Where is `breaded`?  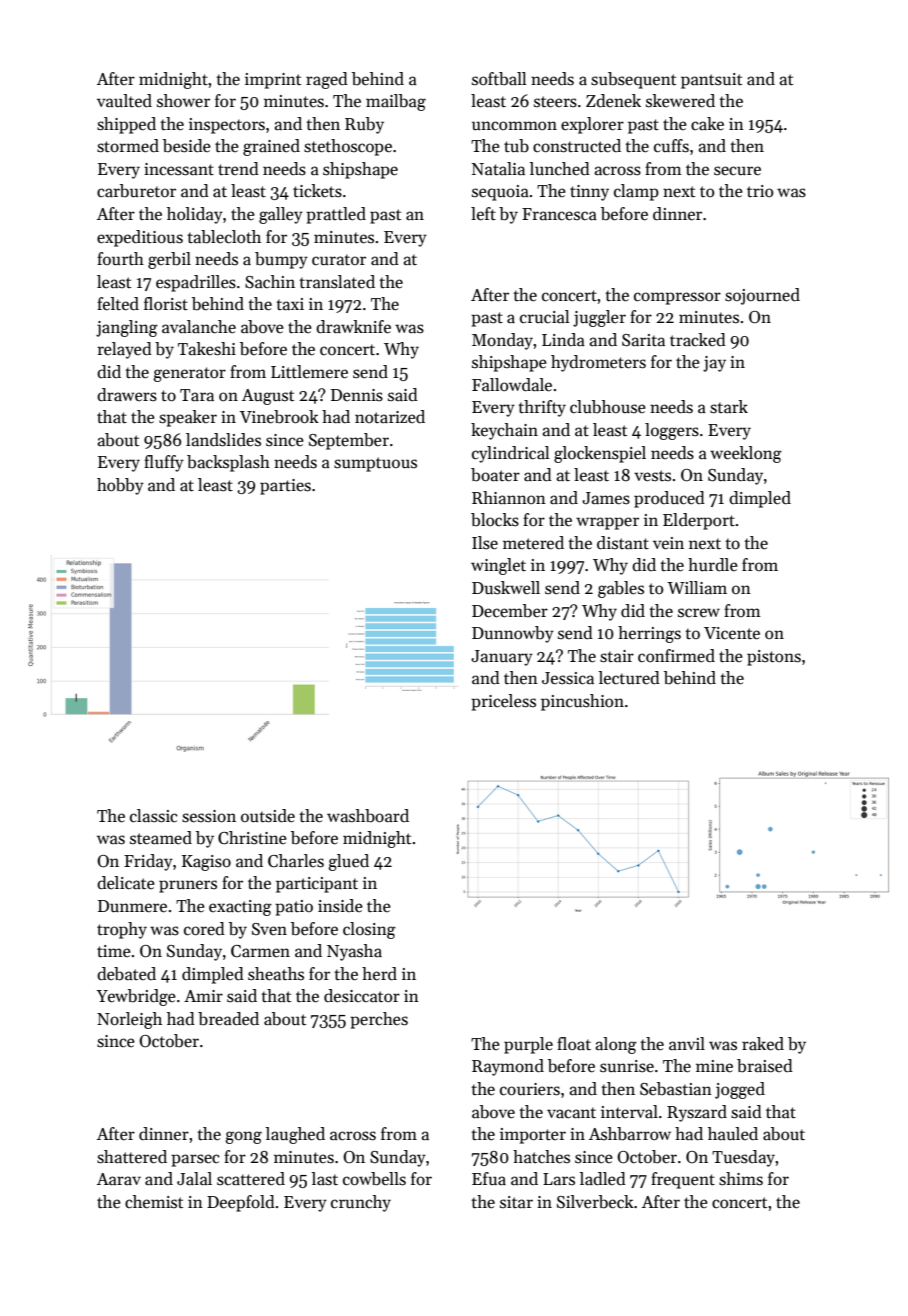
breaded is located at coordinates (228, 1019).
